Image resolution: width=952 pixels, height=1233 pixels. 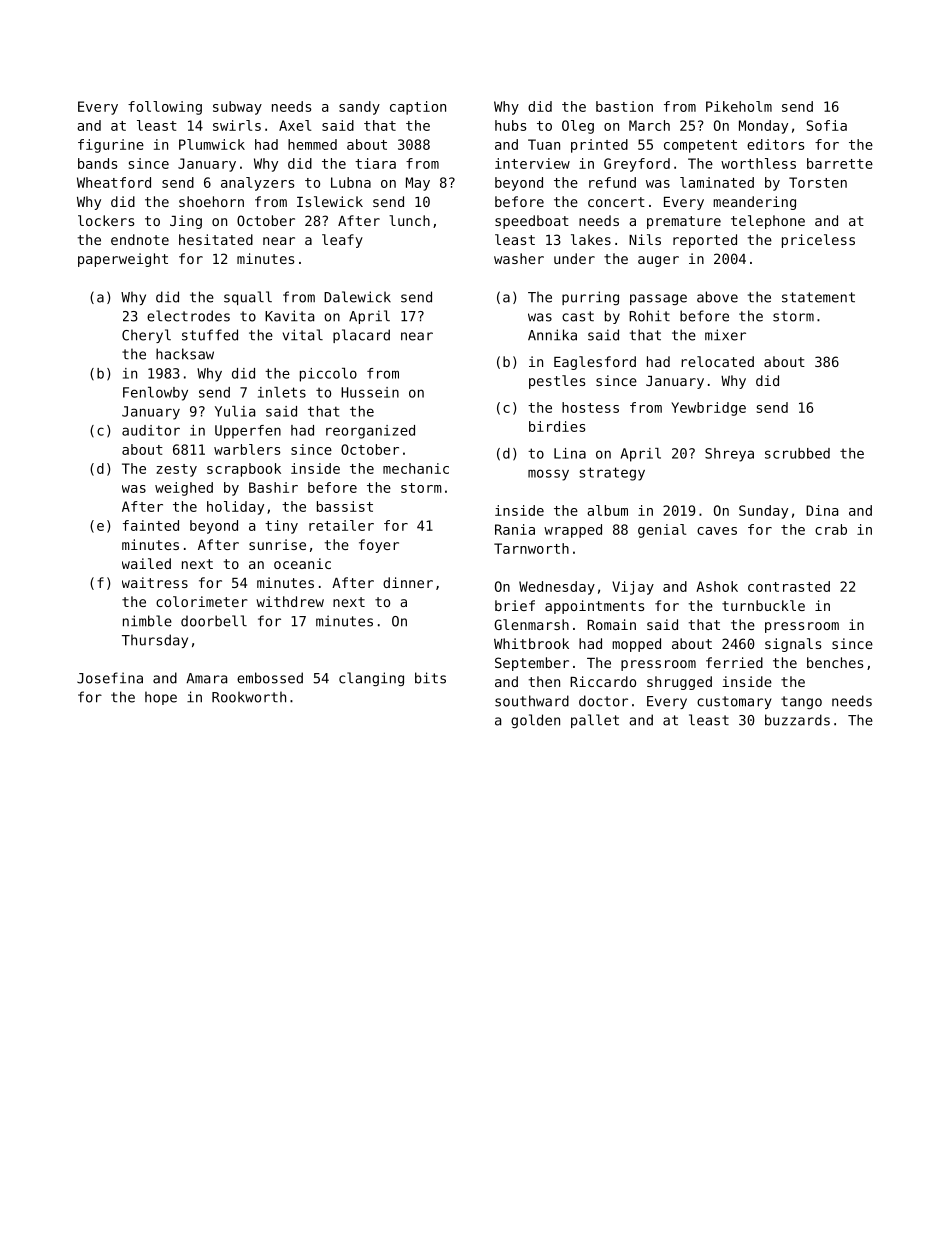 What do you see at coordinates (818, 241) in the screenshot?
I see `priceless` at bounding box center [818, 241].
